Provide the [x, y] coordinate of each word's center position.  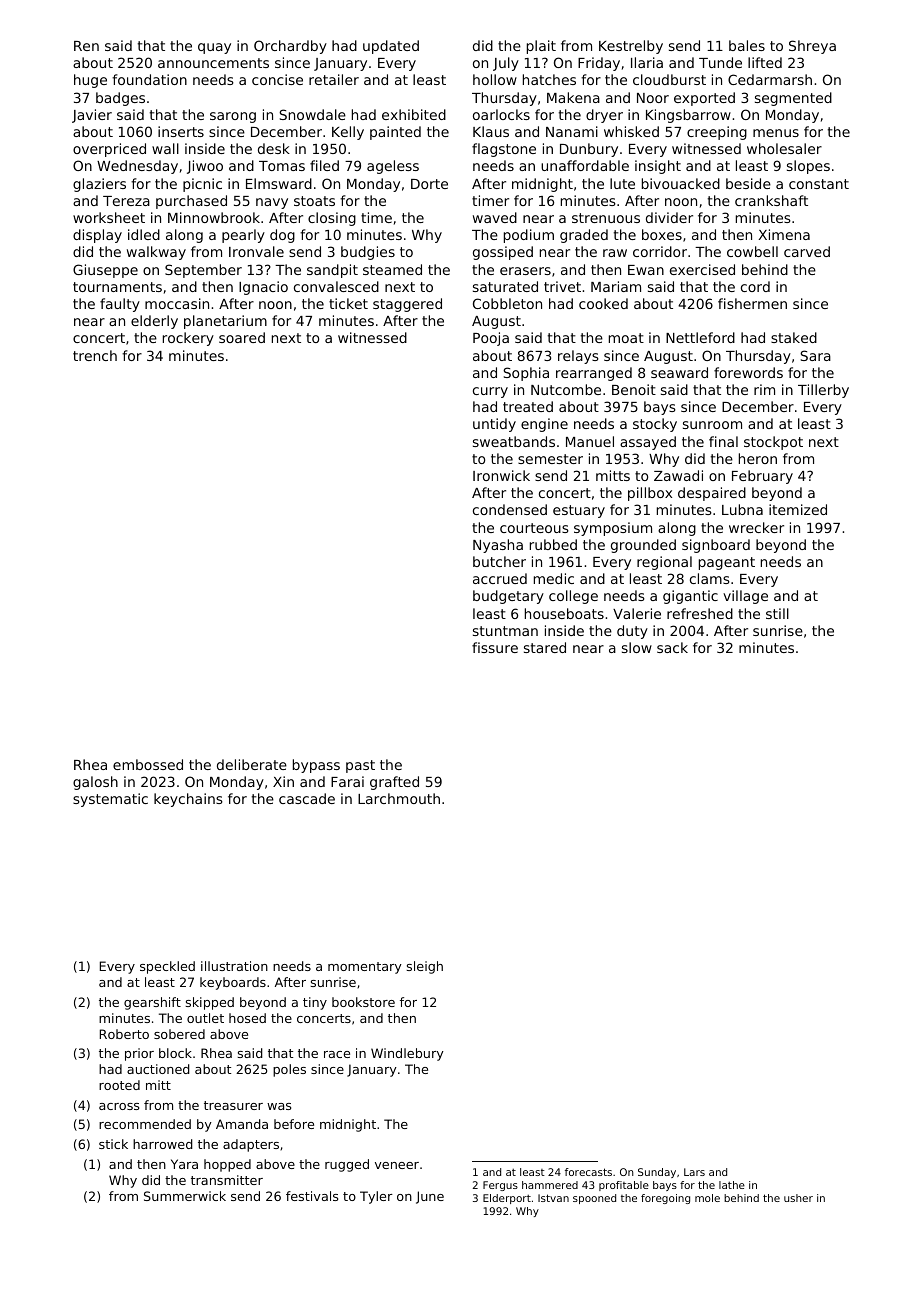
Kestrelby [631, 47]
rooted [119, 1085]
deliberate [252, 764]
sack [672, 647]
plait [541, 47]
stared [545, 647]
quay [214, 48]
